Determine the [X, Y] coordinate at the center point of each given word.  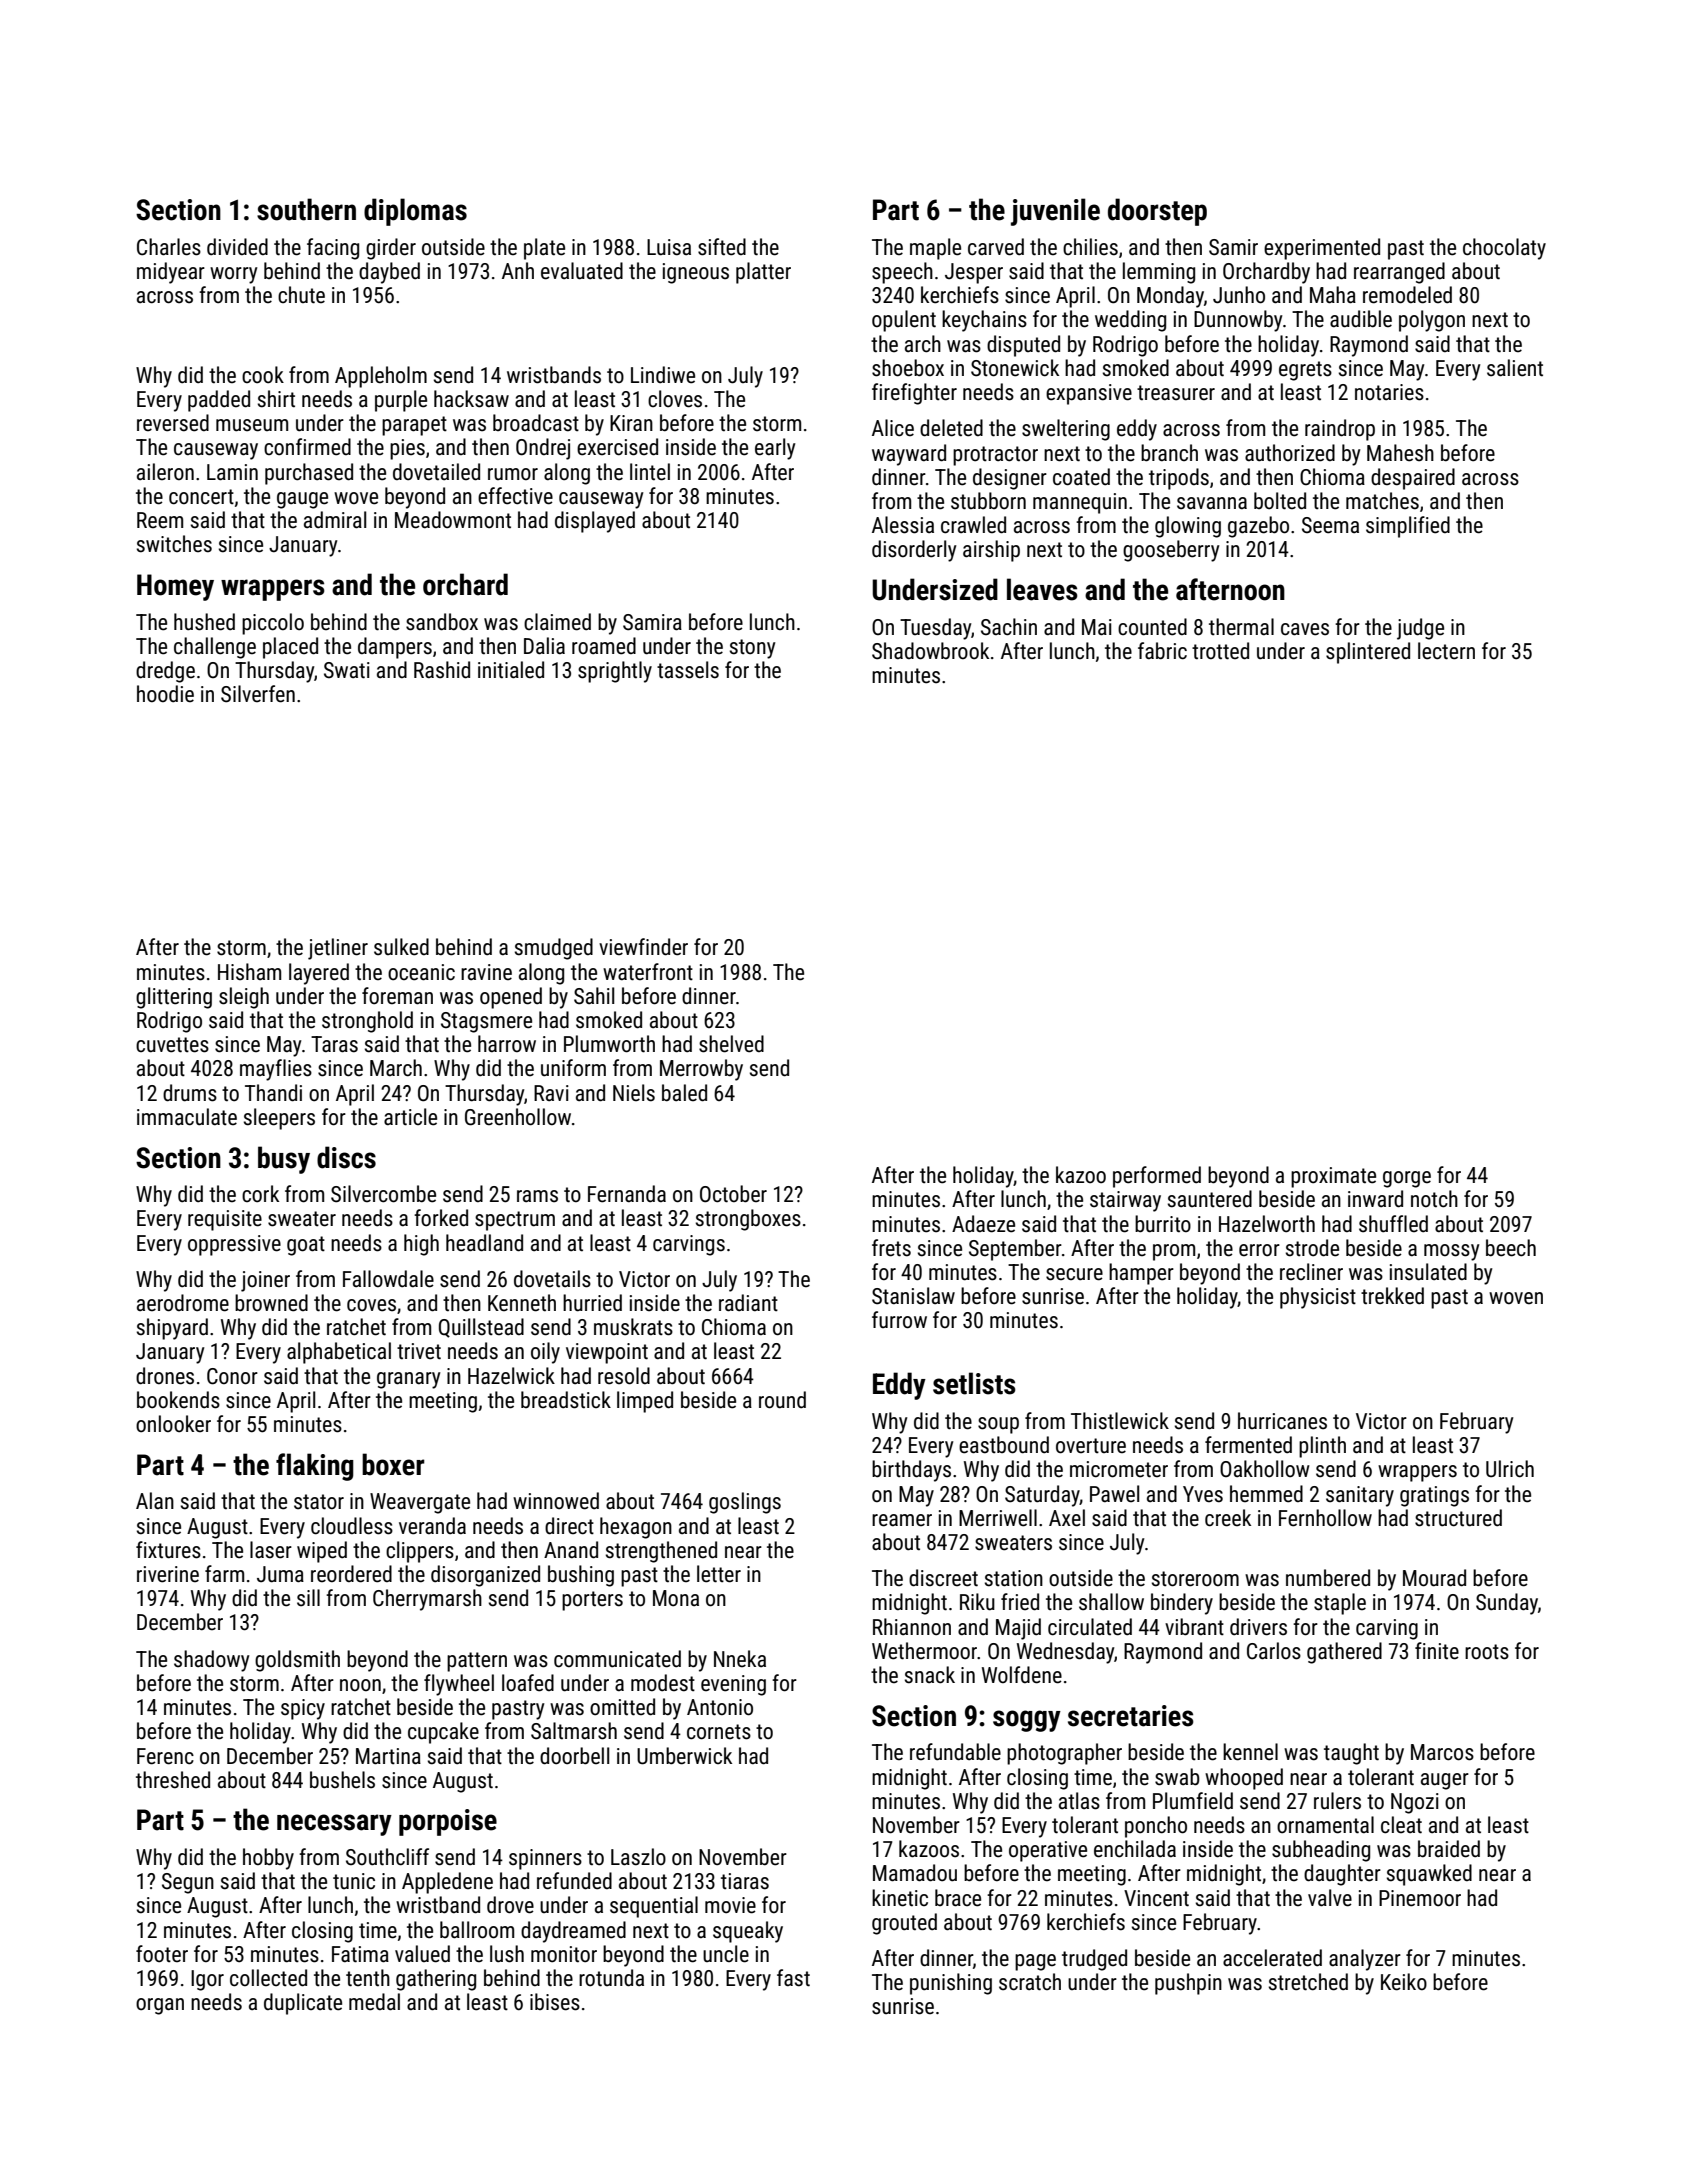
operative [1048, 1851]
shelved [731, 1044]
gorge [1407, 1179]
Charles [169, 247]
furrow [899, 1320]
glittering [174, 998]
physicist [1318, 1298]
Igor [207, 1980]
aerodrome [183, 1303]
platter [763, 273]
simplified [1408, 527]
